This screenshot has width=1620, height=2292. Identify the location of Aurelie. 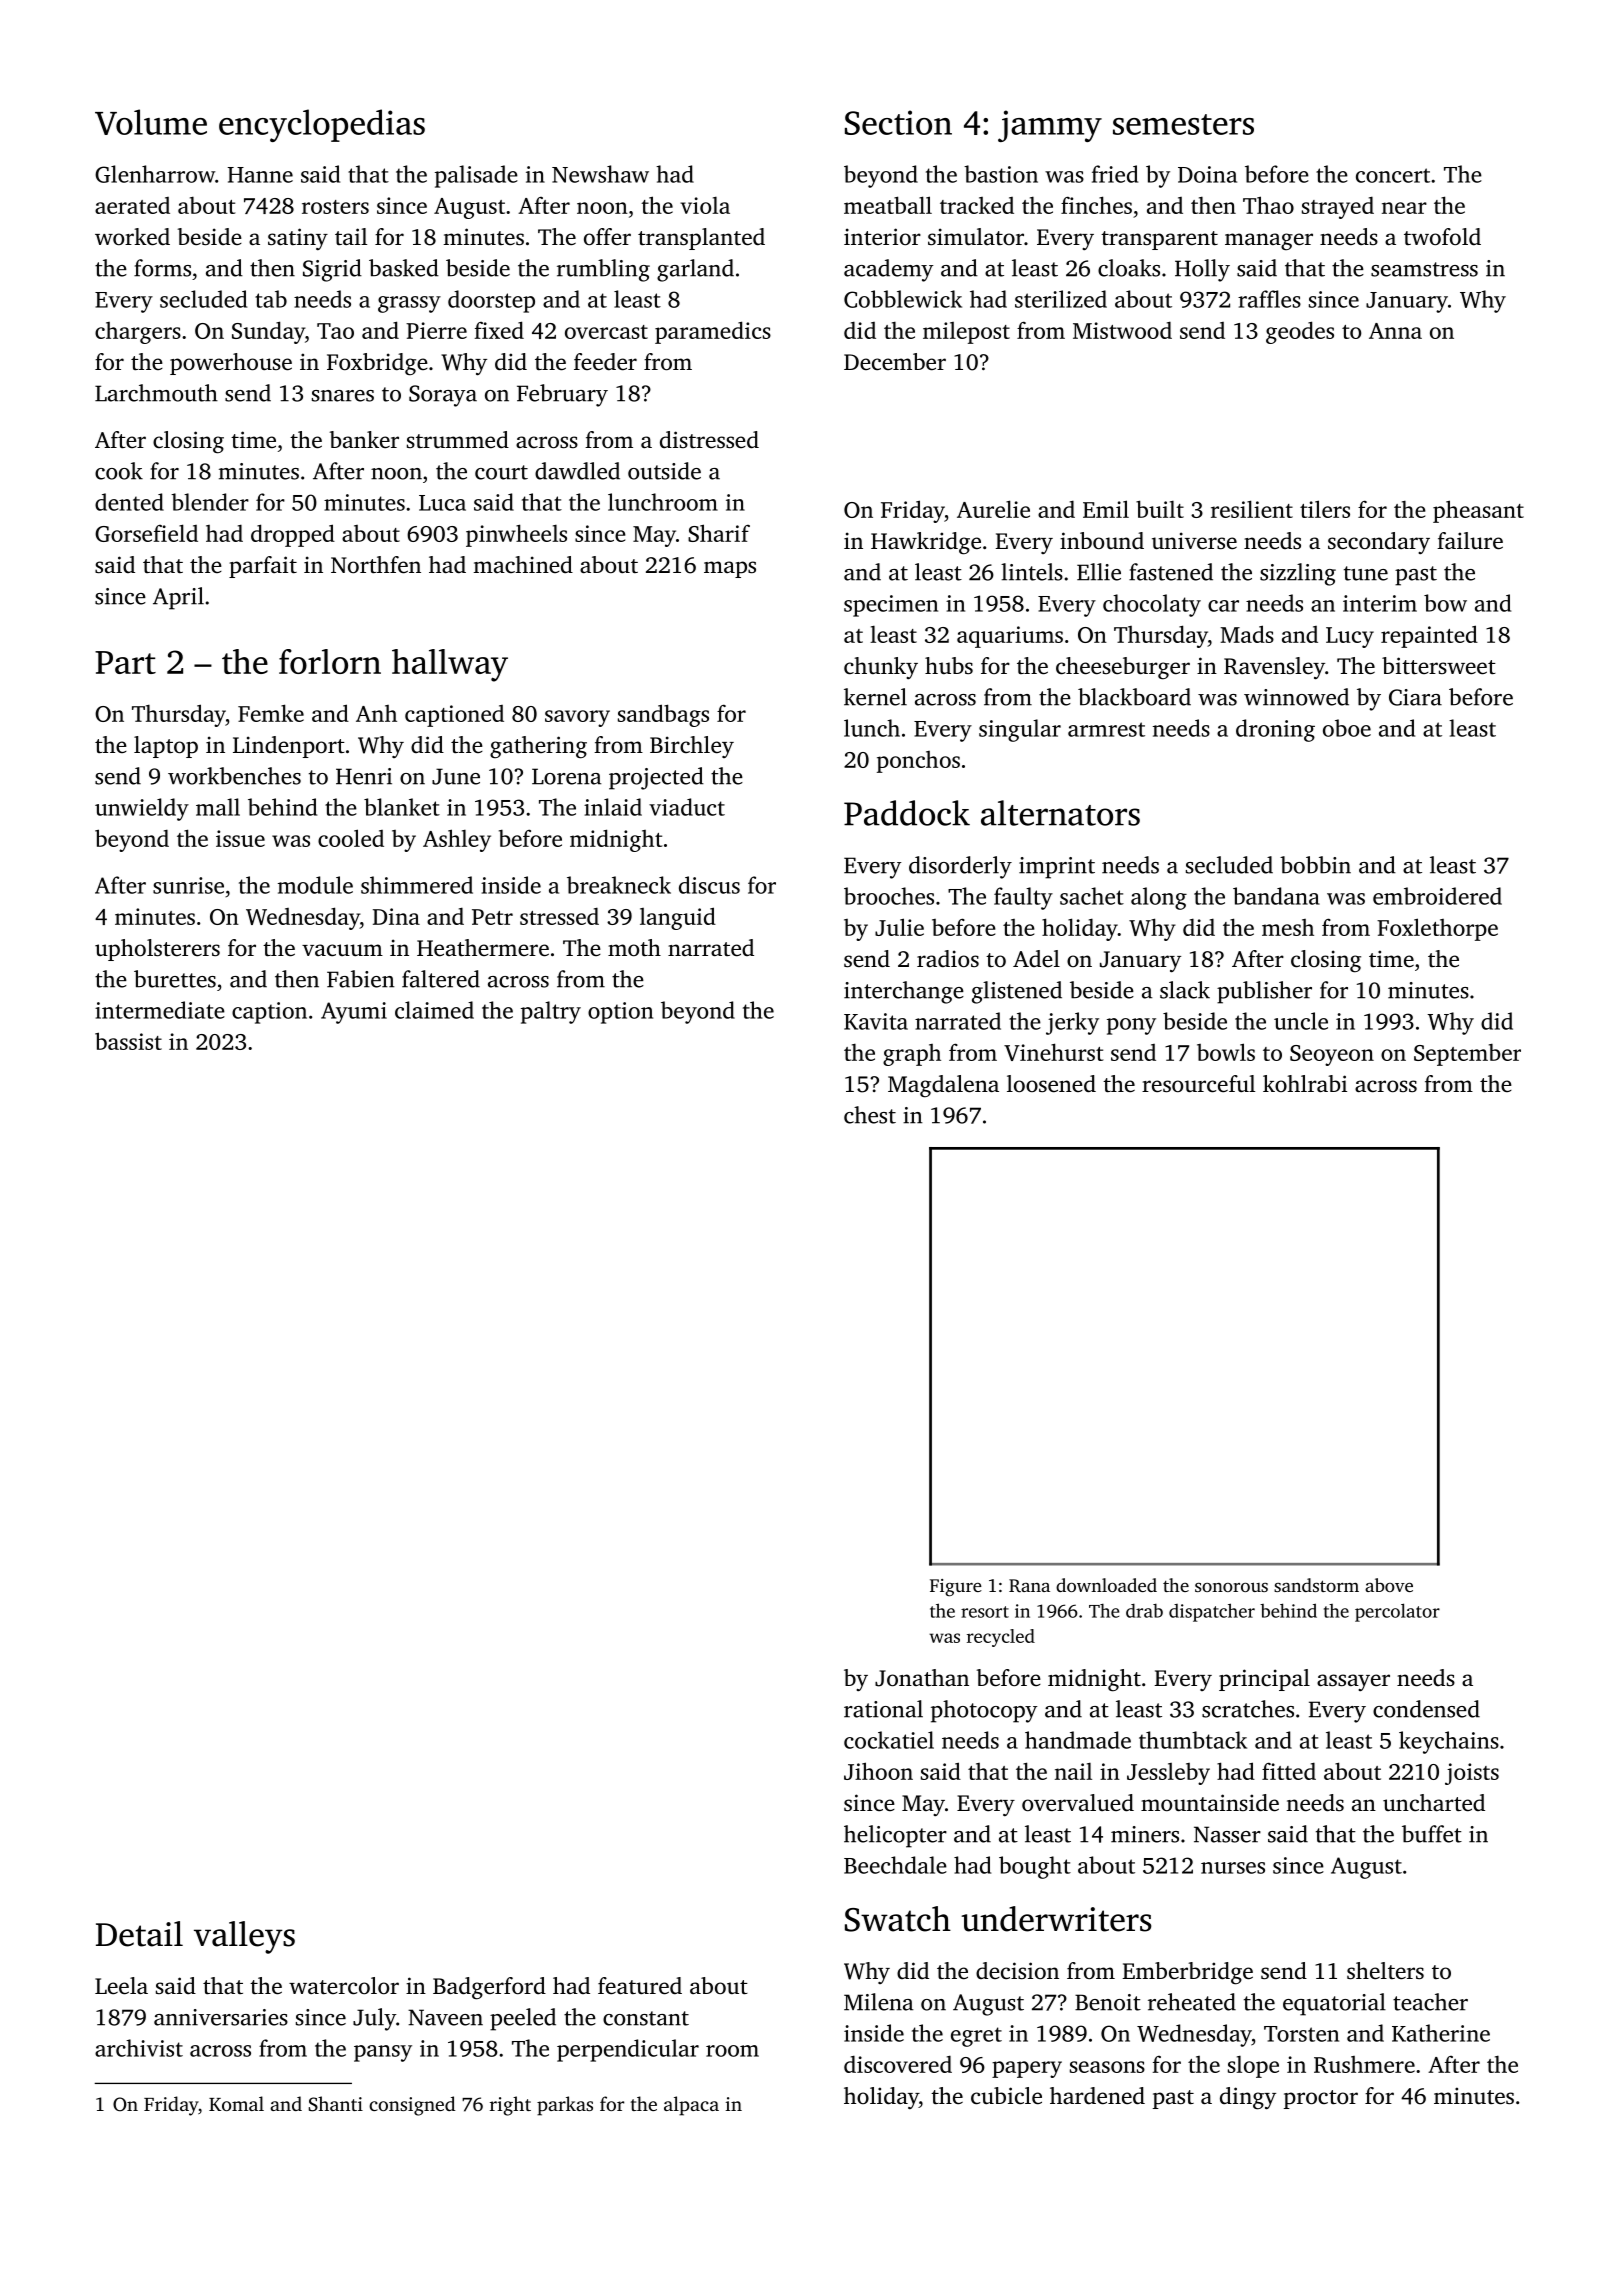
(993, 509).
